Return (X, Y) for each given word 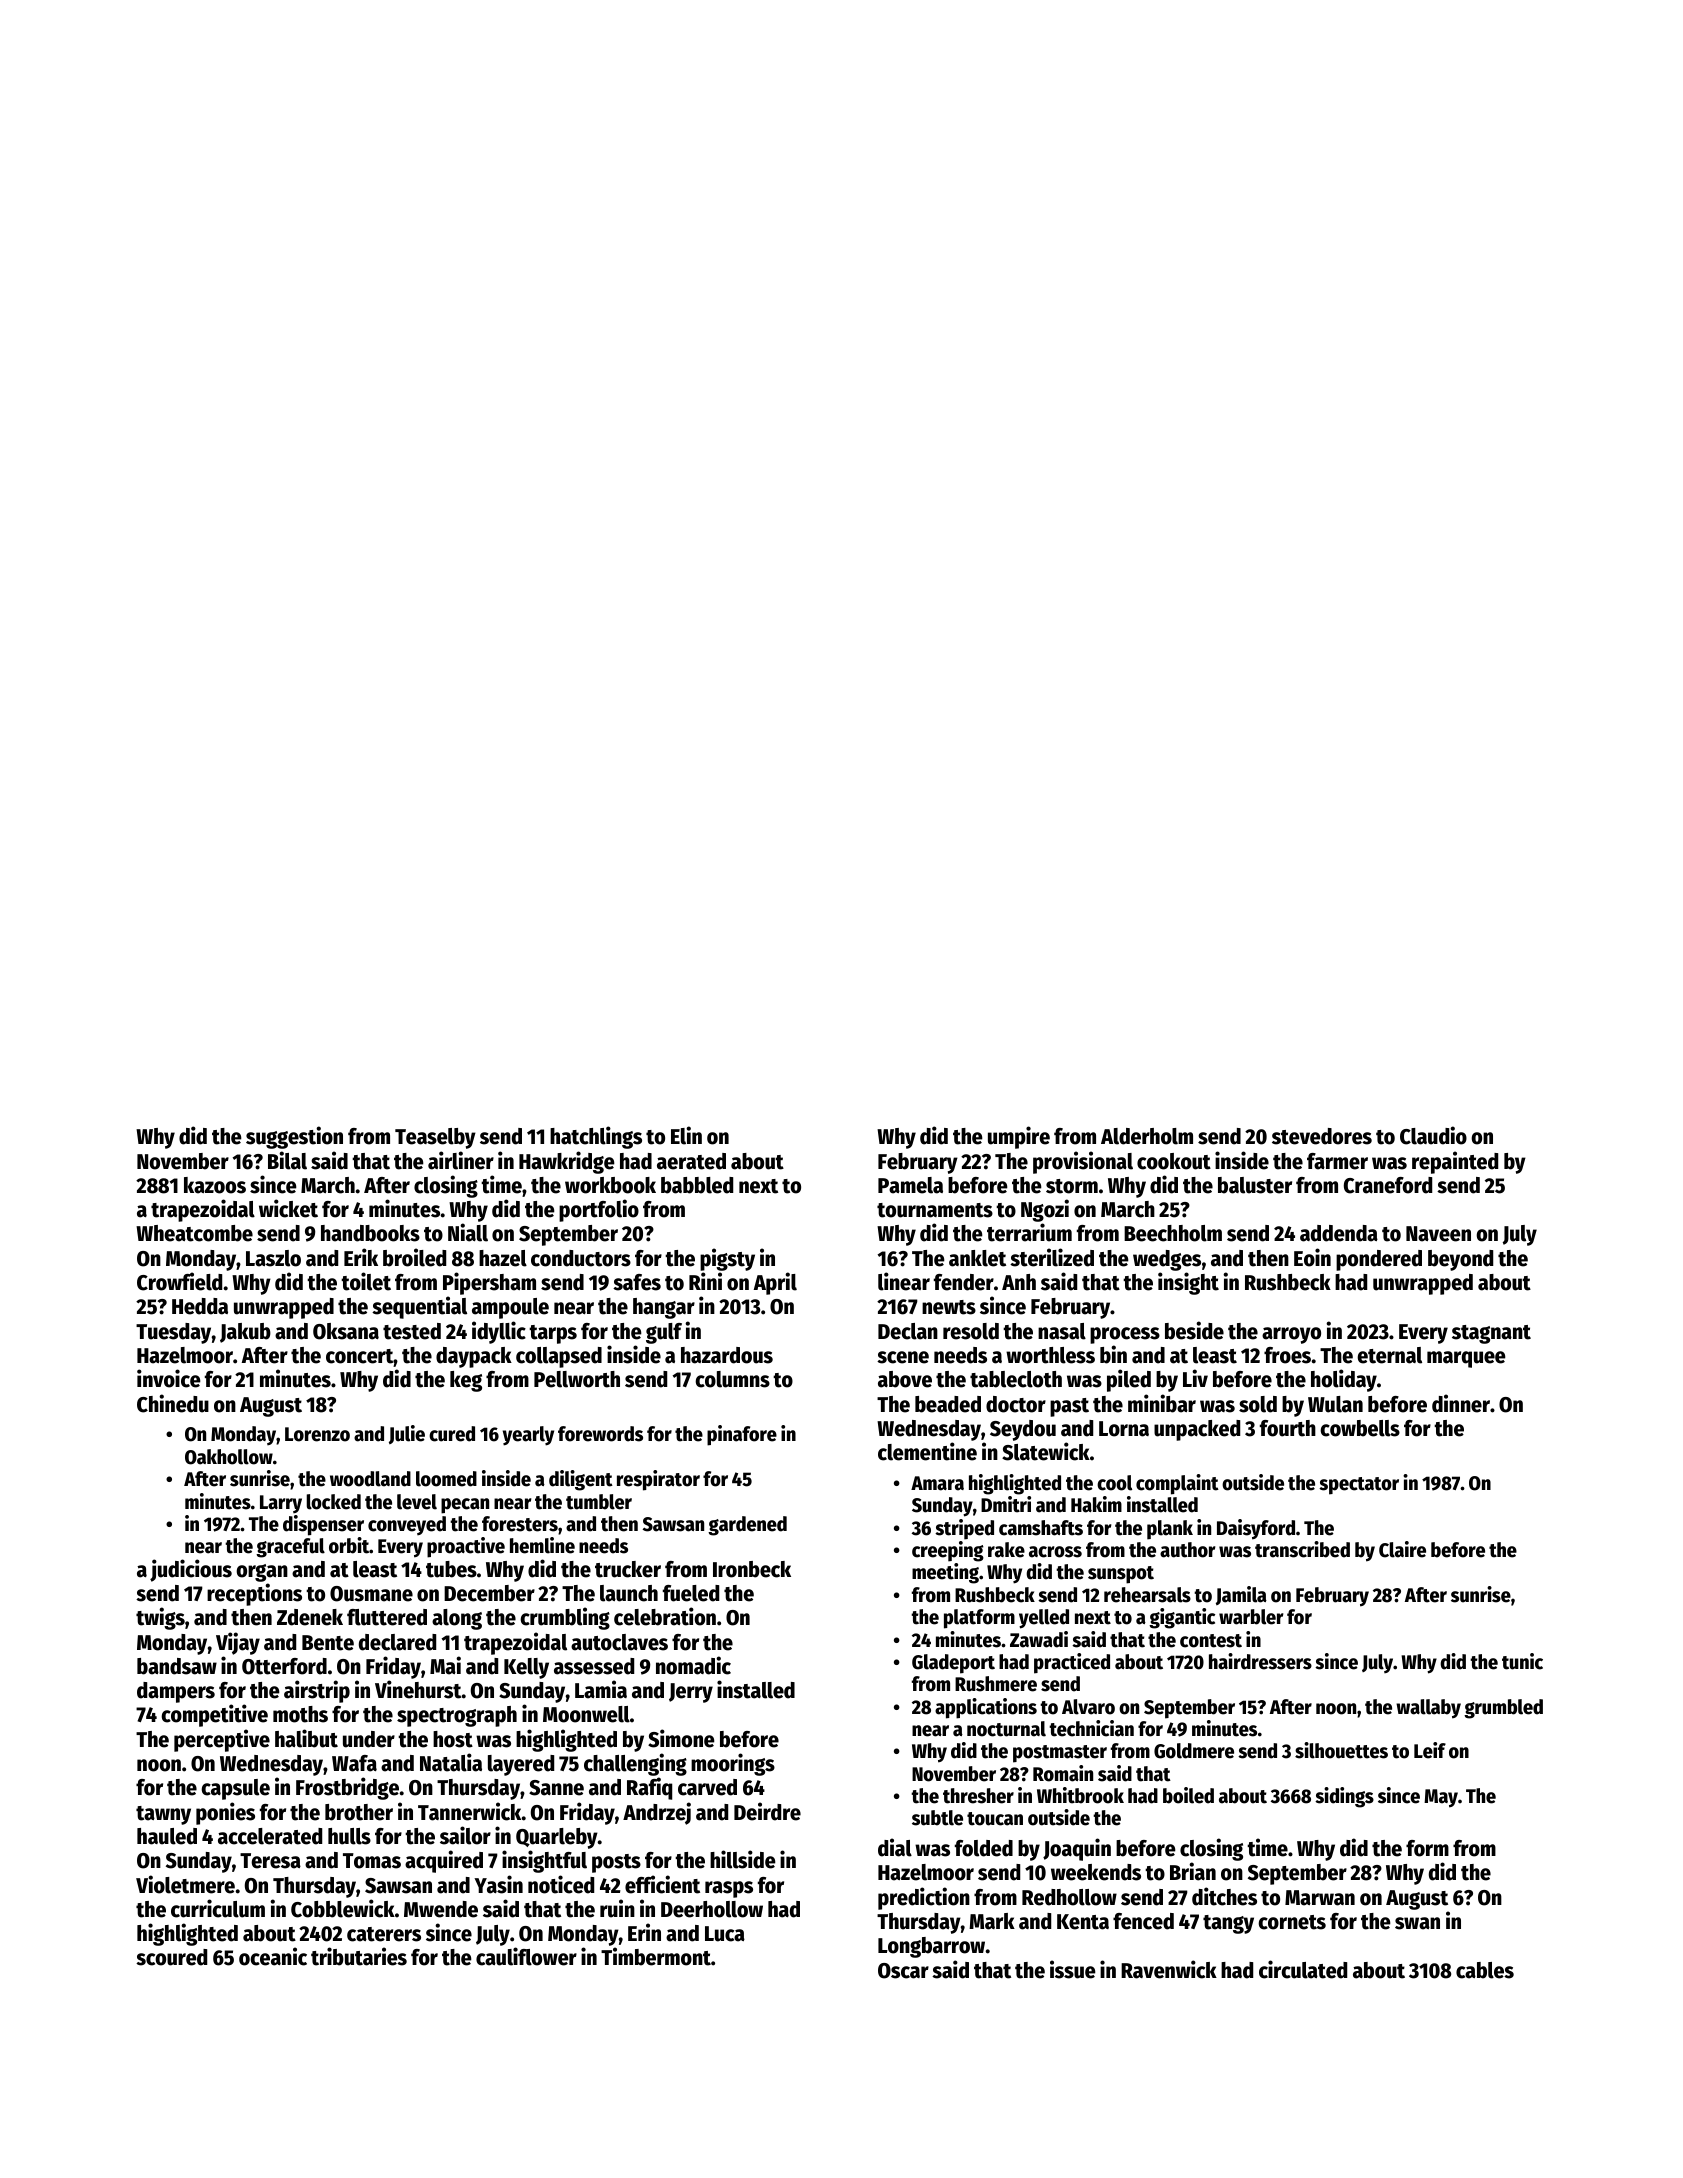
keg (466, 1381)
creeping (948, 1551)
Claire (1402, 1549)
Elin (686, 1135)
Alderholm (1147, 1136)
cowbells (1360, 1428)
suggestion (294, 1137)
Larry (281, 1504)
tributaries (359, 1956)
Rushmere (996, 1684)
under (369, 1739)
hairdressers (1260, 1661)
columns (732, 1379)
